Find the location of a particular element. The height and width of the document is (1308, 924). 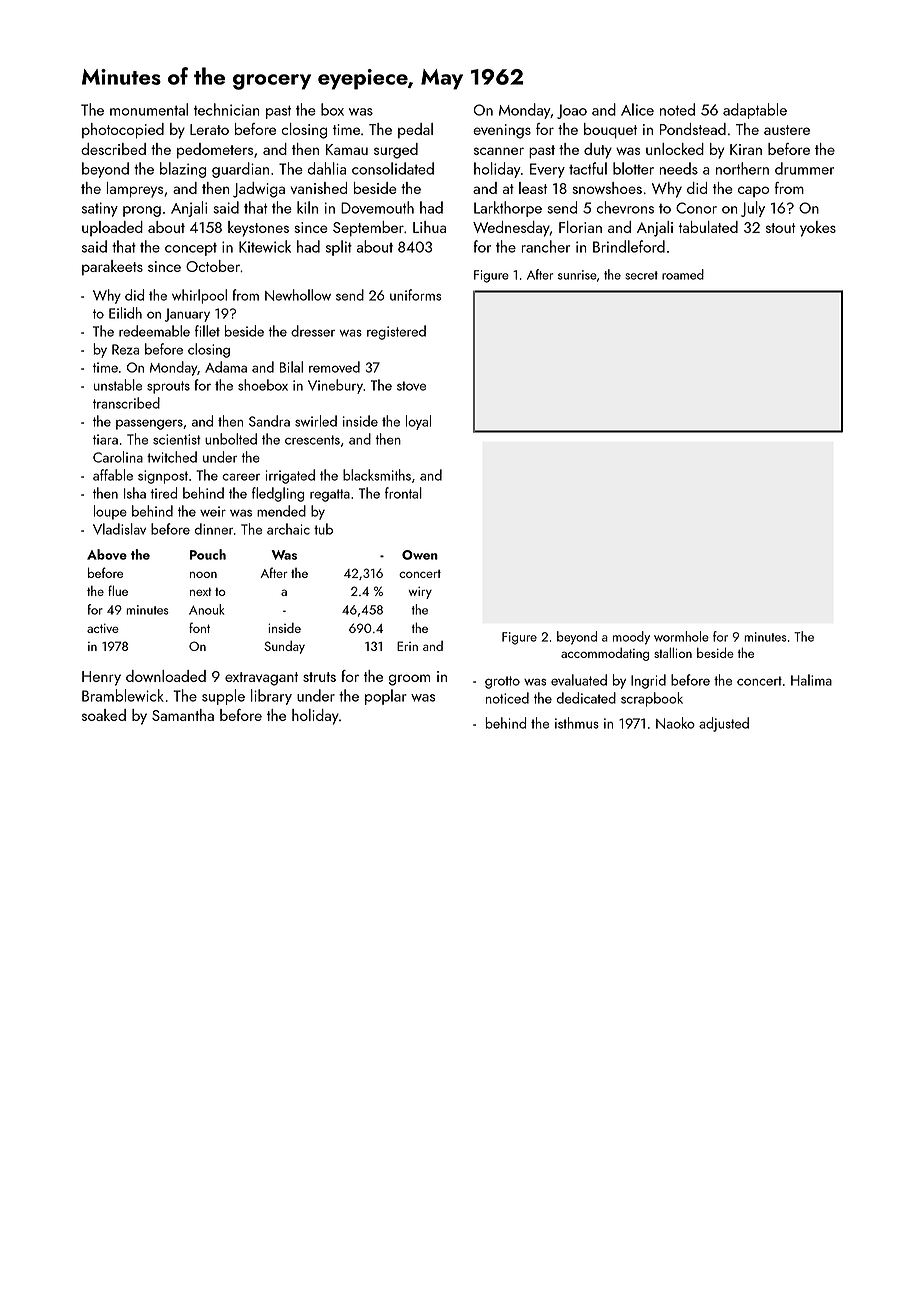

loyal is located at coordinates (418, 422).
